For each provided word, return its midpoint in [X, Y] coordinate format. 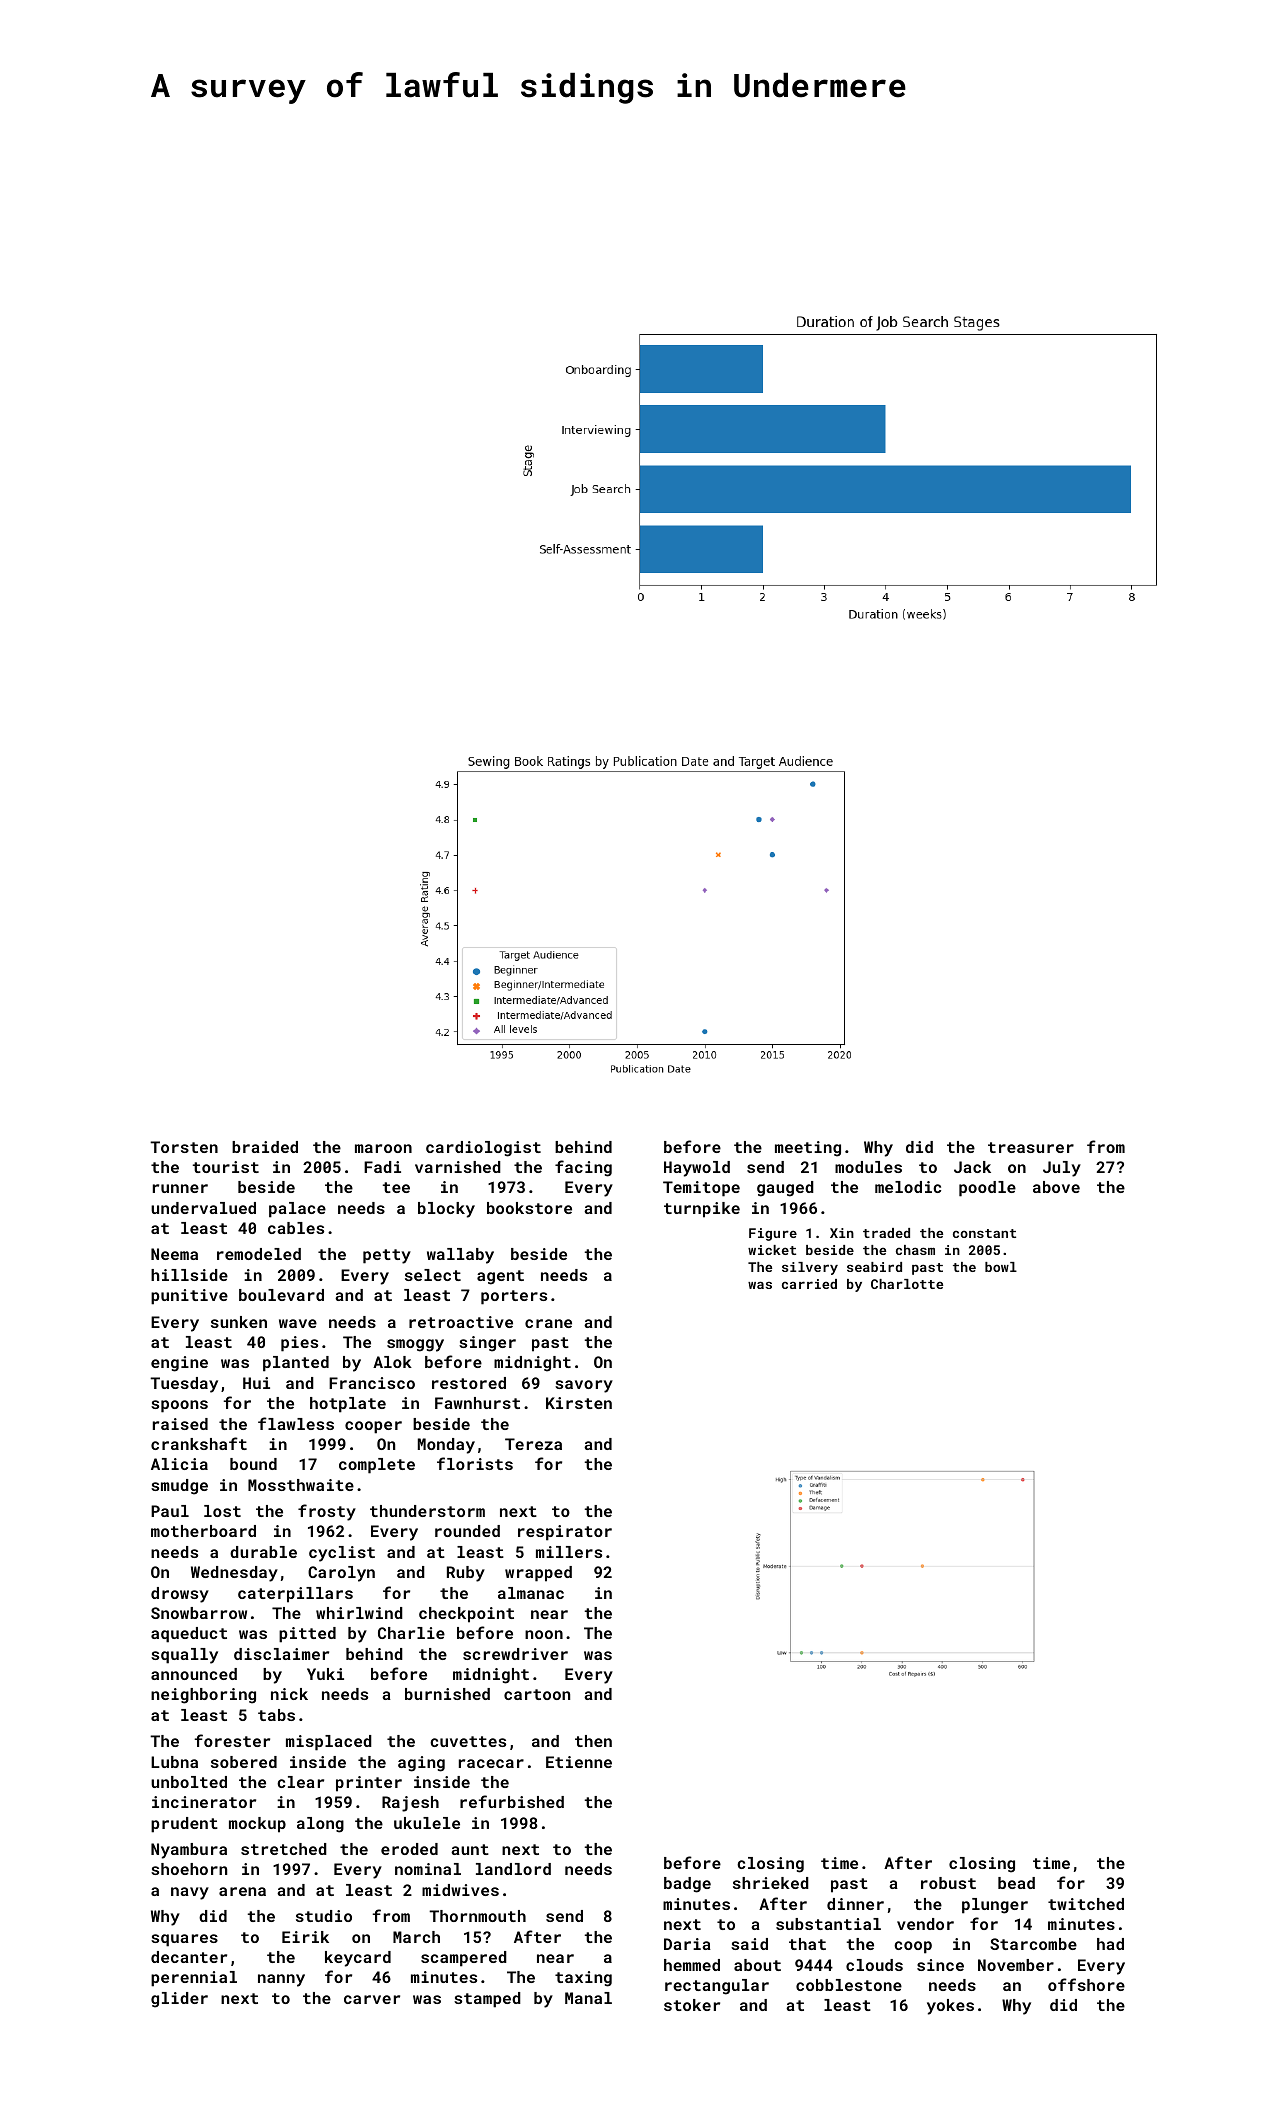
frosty [327, 1512]
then [593, 1741]
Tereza [533, 1444]
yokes [950, 2007]
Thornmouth [477, 1916]
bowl [1001, 1267]
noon [544, 1634]
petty [387, 1256]
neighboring [203, 1696]
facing [583, 1168]
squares [184, 1940]
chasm [915, 1250]
